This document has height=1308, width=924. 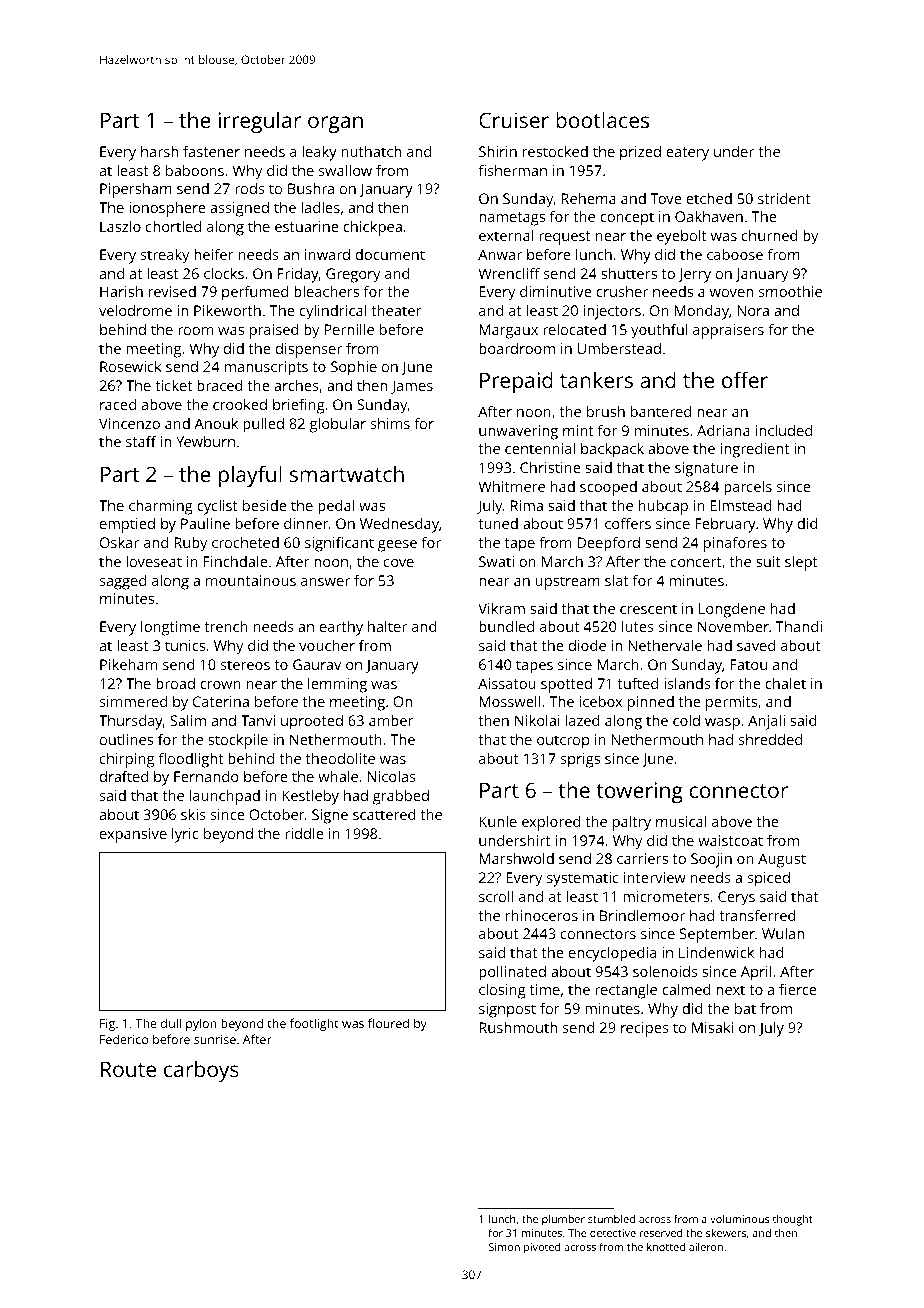 What do you see at coordinates (542, 1248) in the document?
I see `pivoted` at bounding box center [542, 1248].
